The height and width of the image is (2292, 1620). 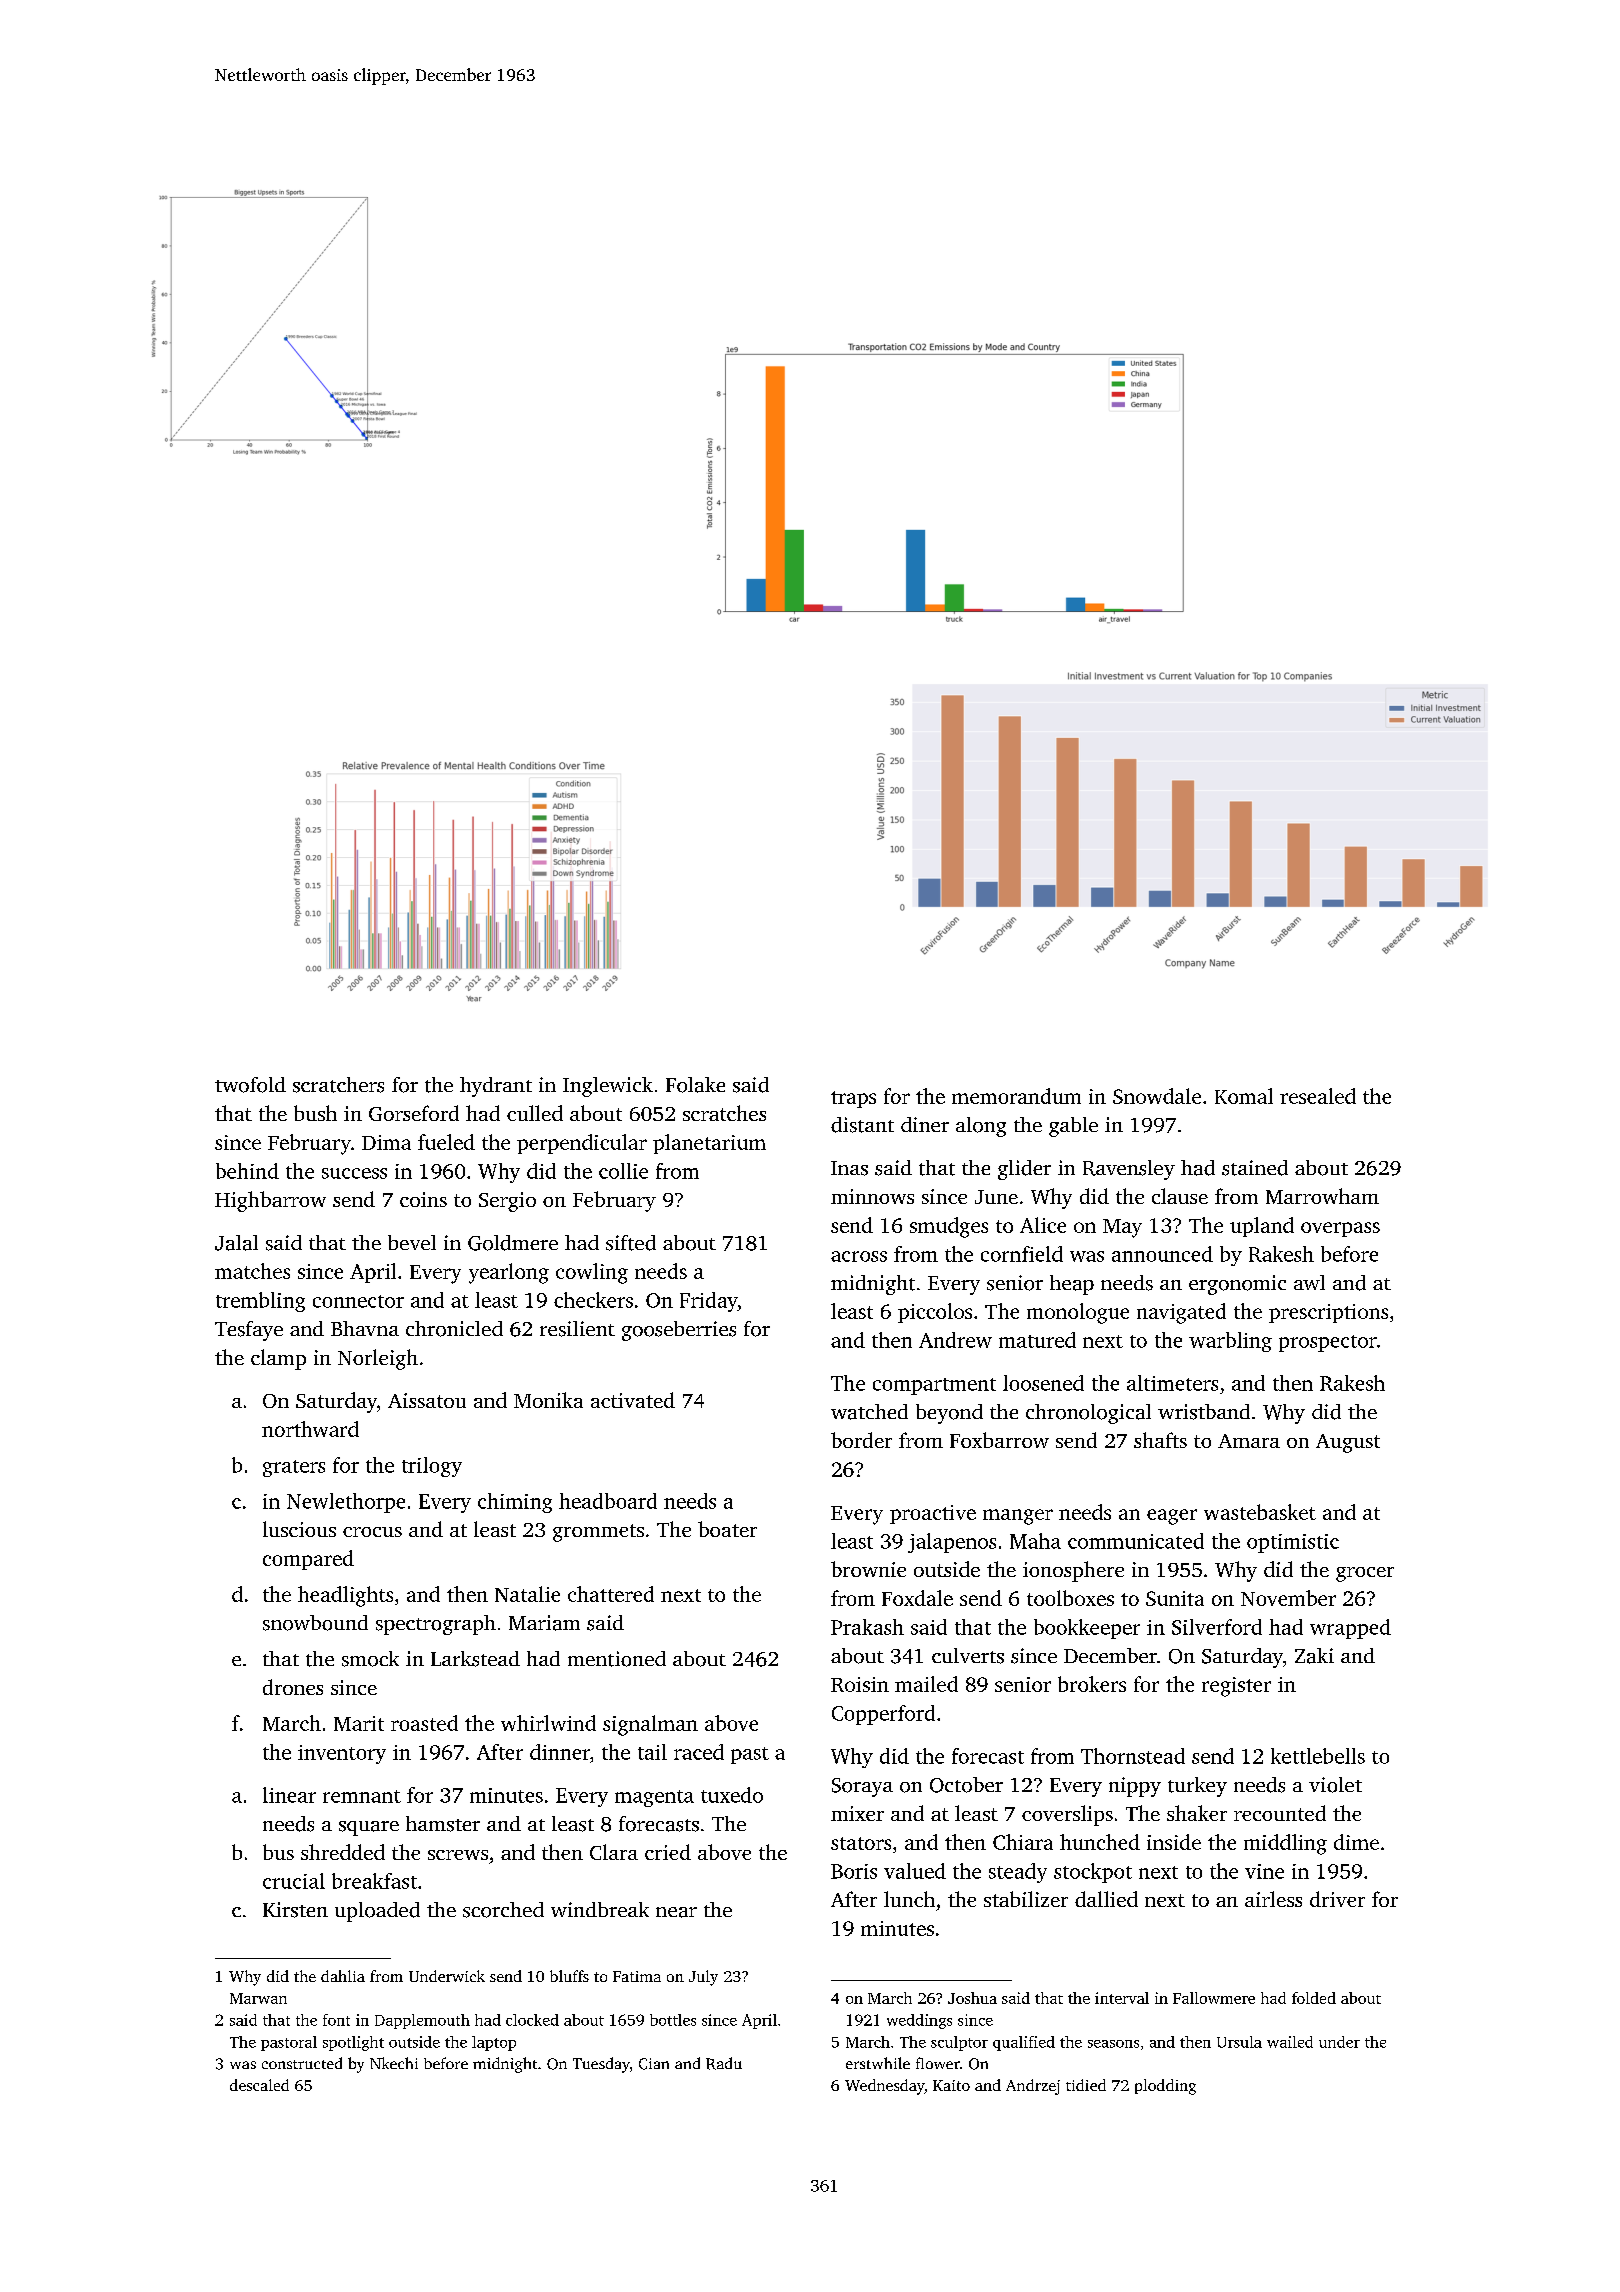 I want to click on luscious, so click(x=299, y=1529).
